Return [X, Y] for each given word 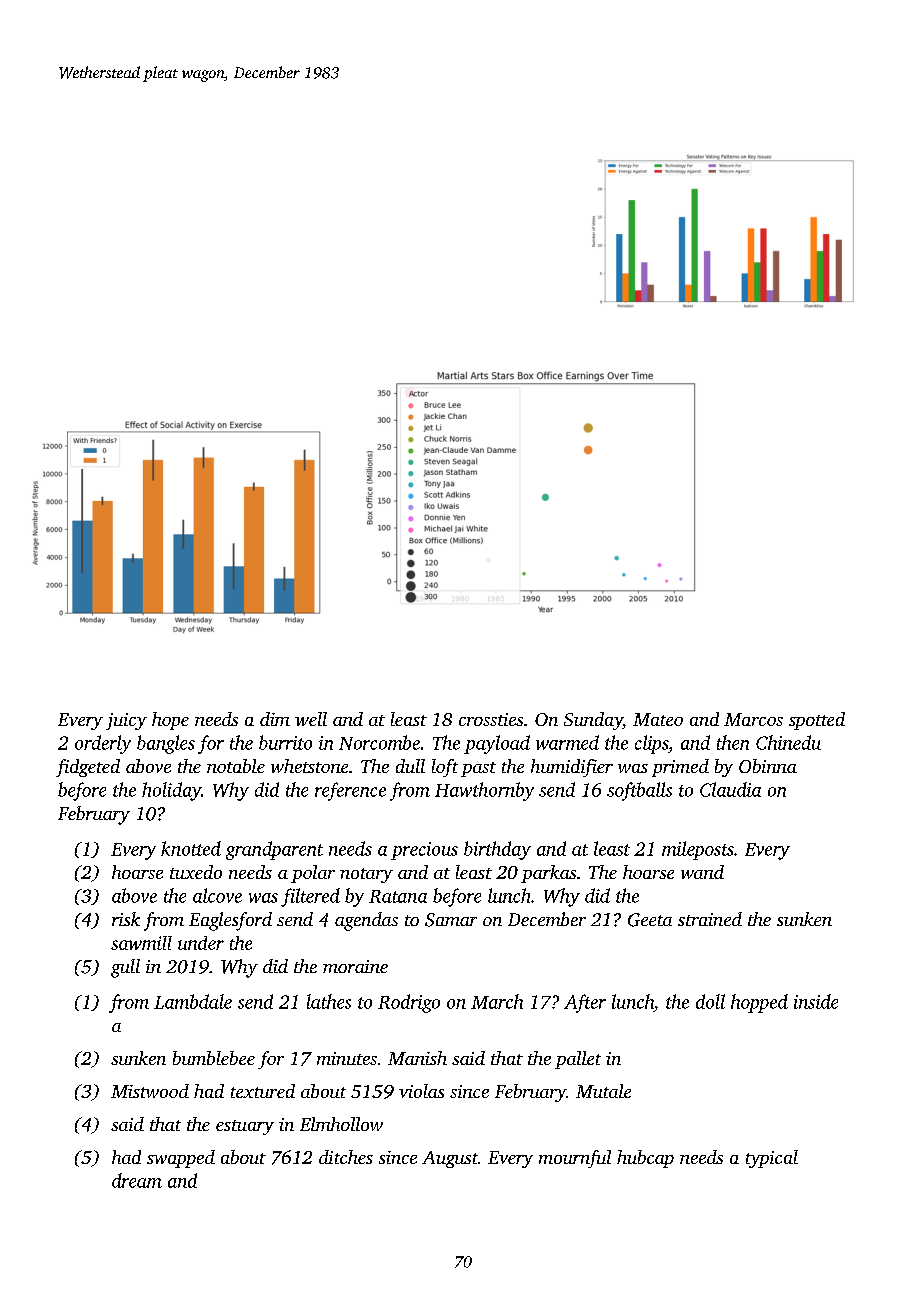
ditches [346, 1157]
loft [445, 768]
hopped [759, 1003]
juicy [126, 721]
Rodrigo [409, 1003]
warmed [567, 742]
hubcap [645, 1159]
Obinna [768, 766]
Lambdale [193, 1001]
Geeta [650, 920]
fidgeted [88, 768]
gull [125, 968]
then [733, 742]
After [585, 1003]
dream [137, 1180]
